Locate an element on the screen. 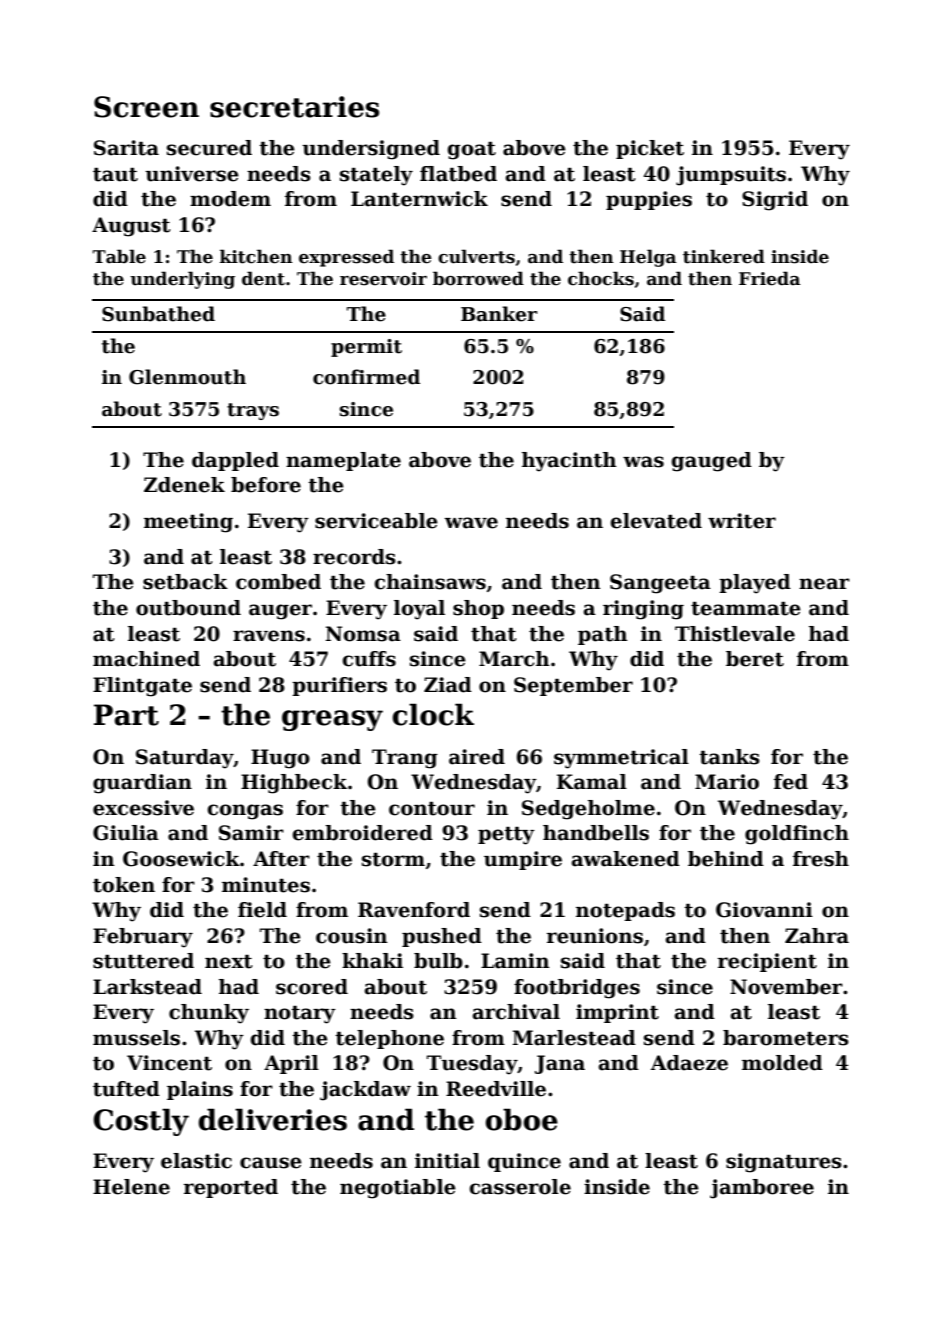 The height and width of the screenshot is (1337, 942). telephone is located at coordinates (389, 1039).
